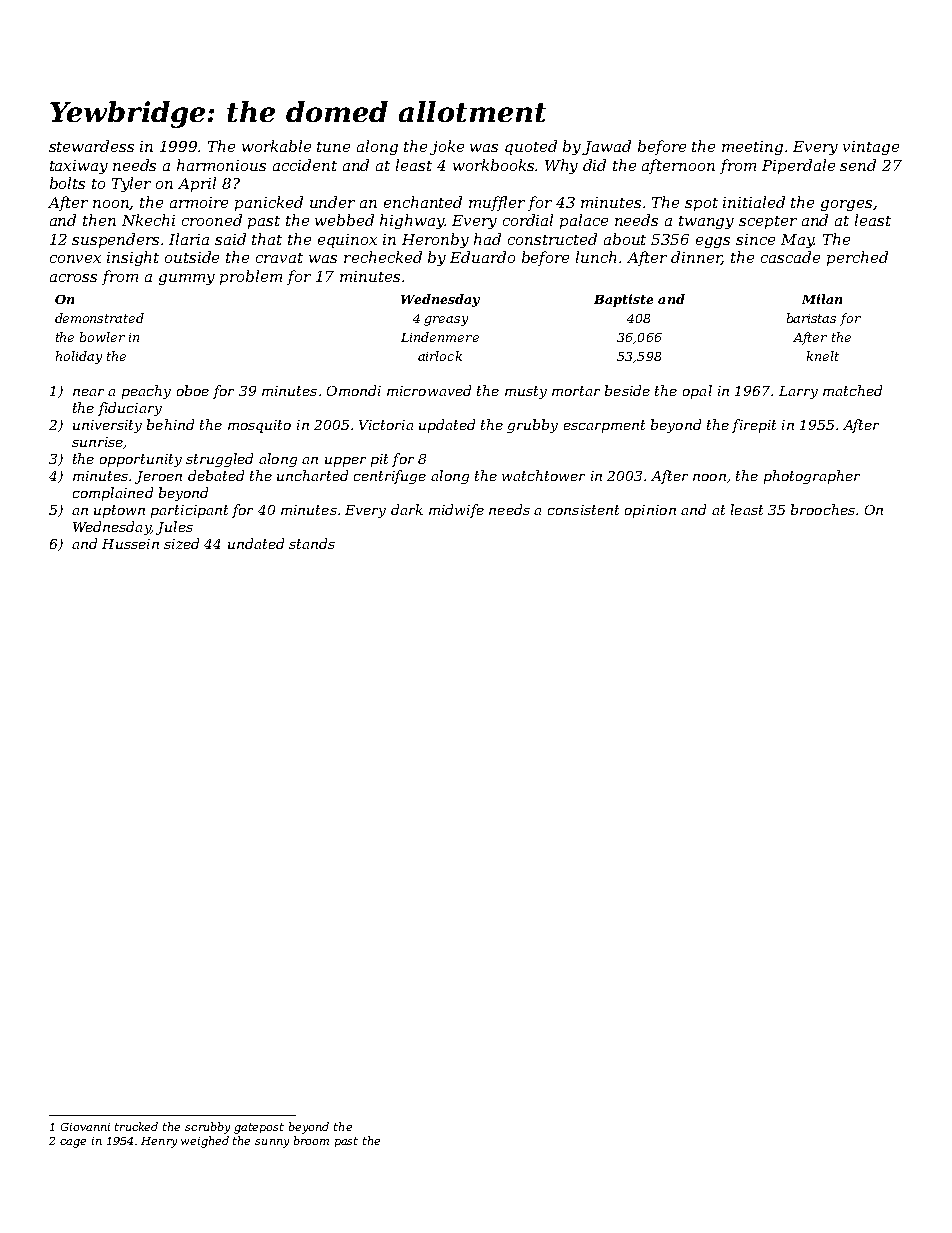 The height and width of the page is (1233, 952). What do you see at coordinates (311, 1140) in the page?
I see `broom` at bounding box center [311, 1140].
